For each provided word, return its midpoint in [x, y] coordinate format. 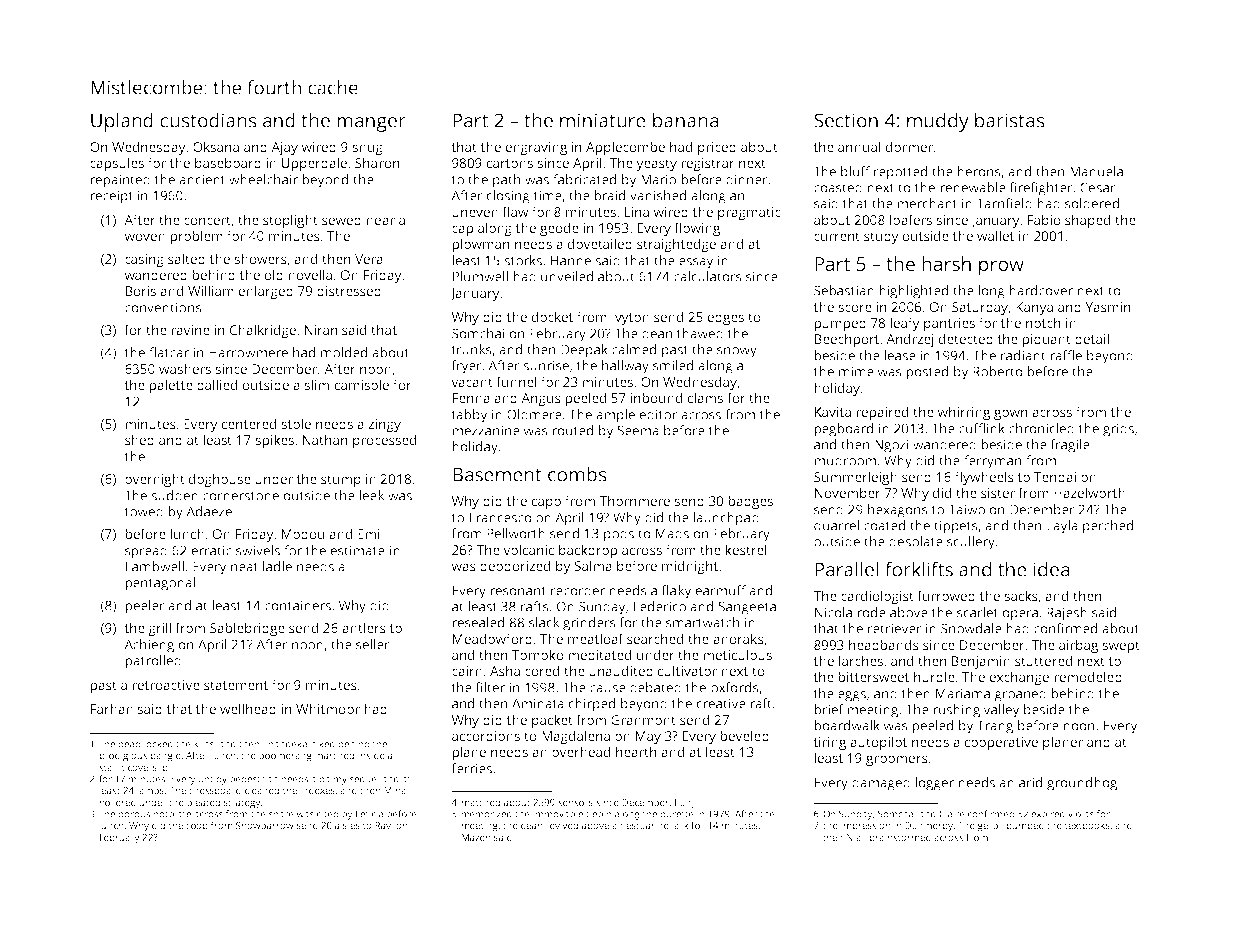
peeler [145, 607]
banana [685, 120]
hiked [323, 744]
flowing [697, 229]
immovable [558, 814]
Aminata [538, 703]
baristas [1010, 120]
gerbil [990, 826]
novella [310, 274]
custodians [208, 120]
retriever [895, 628]
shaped [1087, 221]
